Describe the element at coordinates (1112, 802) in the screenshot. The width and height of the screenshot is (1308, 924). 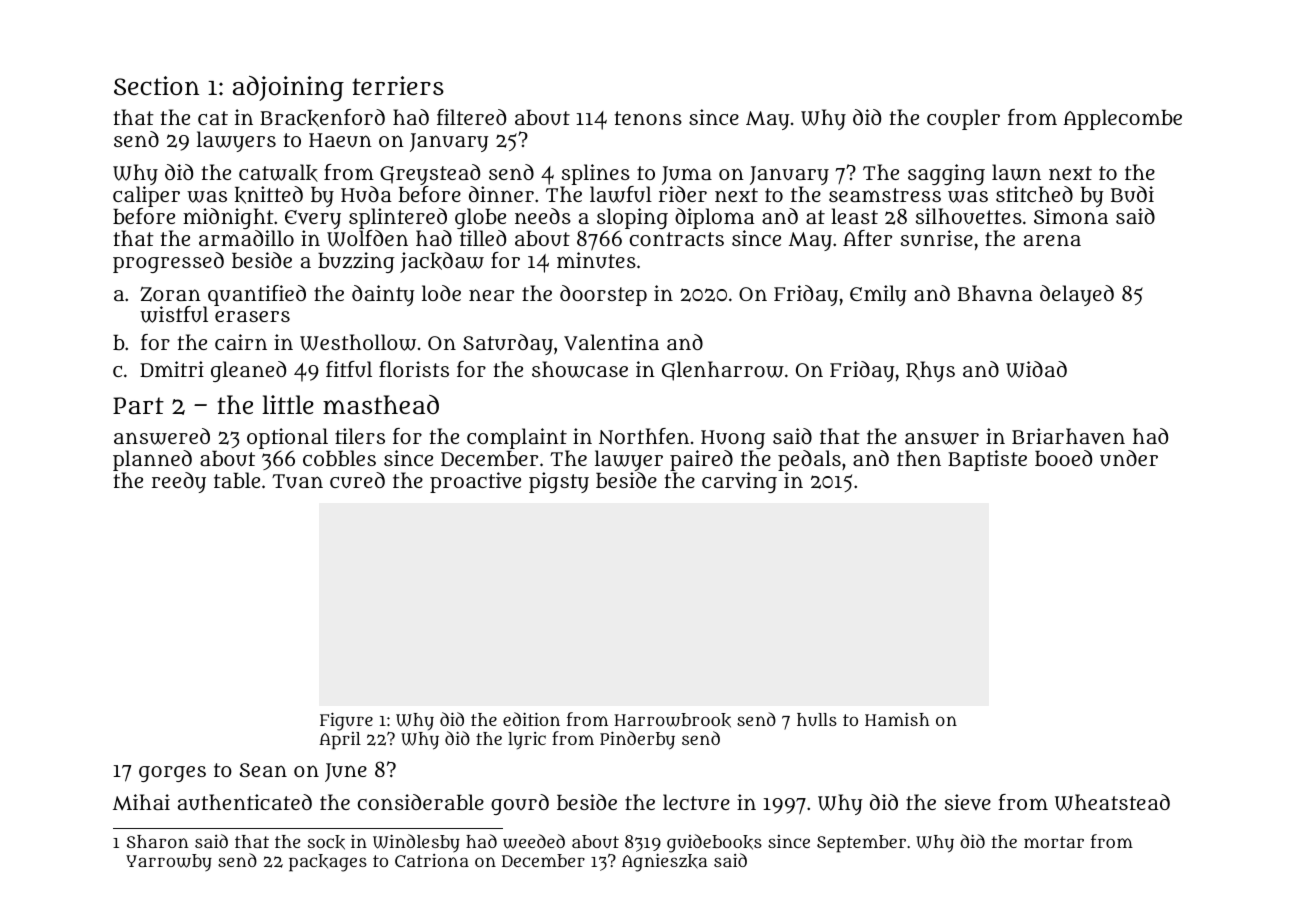
I see `Wheatstead` at that location.
